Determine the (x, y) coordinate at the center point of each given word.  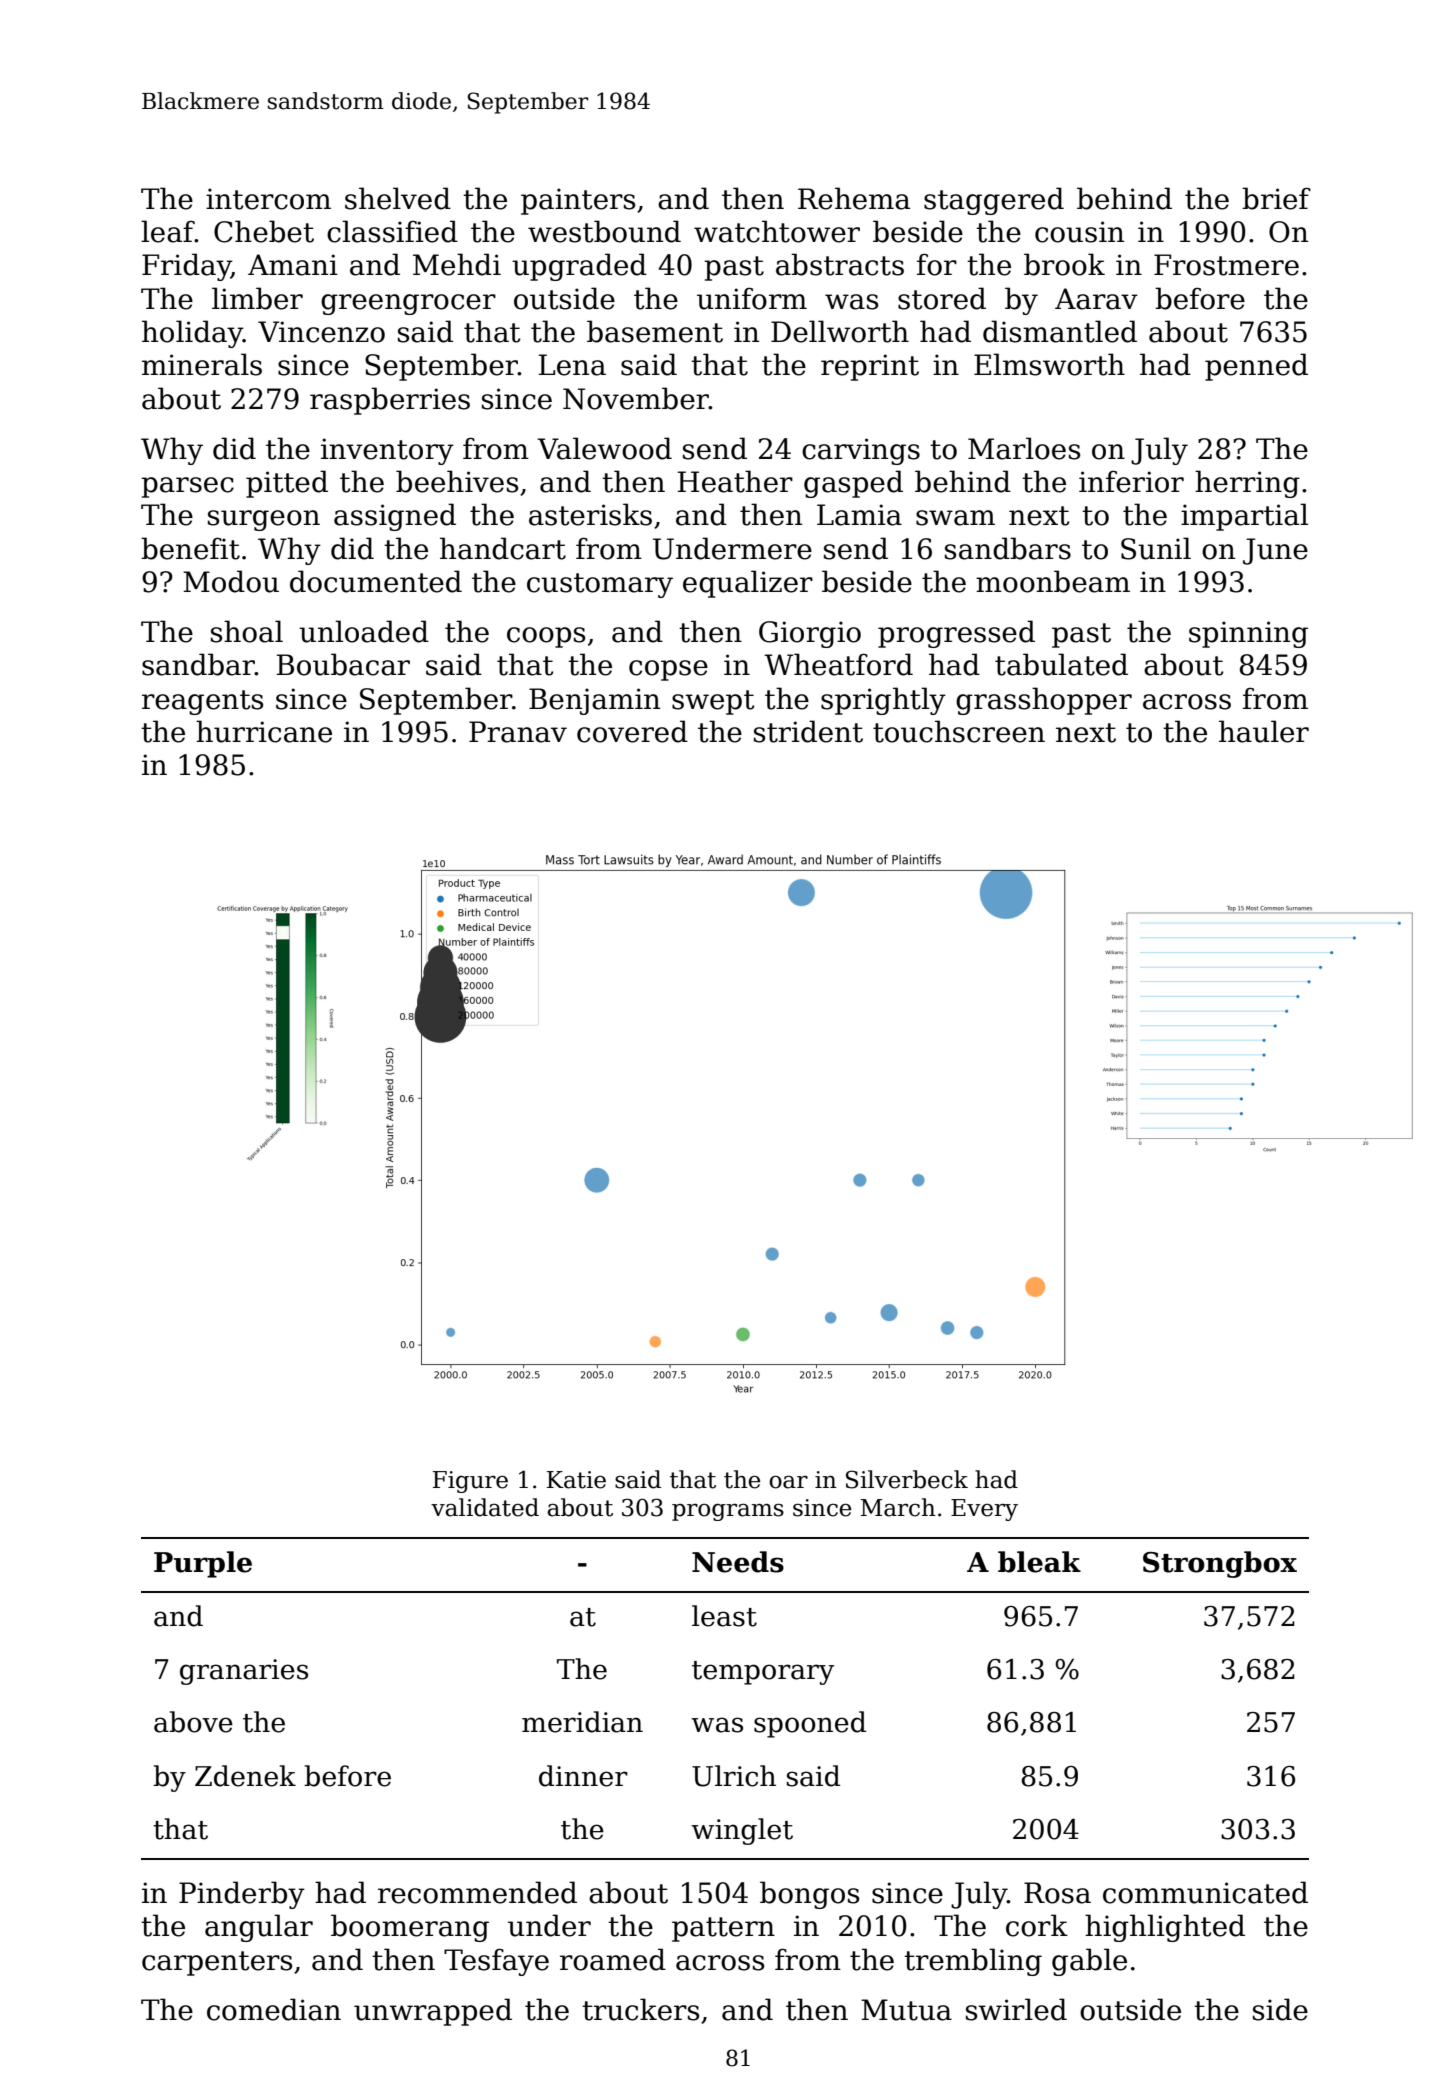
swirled (1016, 2009)
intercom (268, 199)
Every (984, 1510)
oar (788, 1482)
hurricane (264, 731)
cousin (1079, 232)
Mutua (906, 2010)
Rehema (854, 198)
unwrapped (433, 2012)
